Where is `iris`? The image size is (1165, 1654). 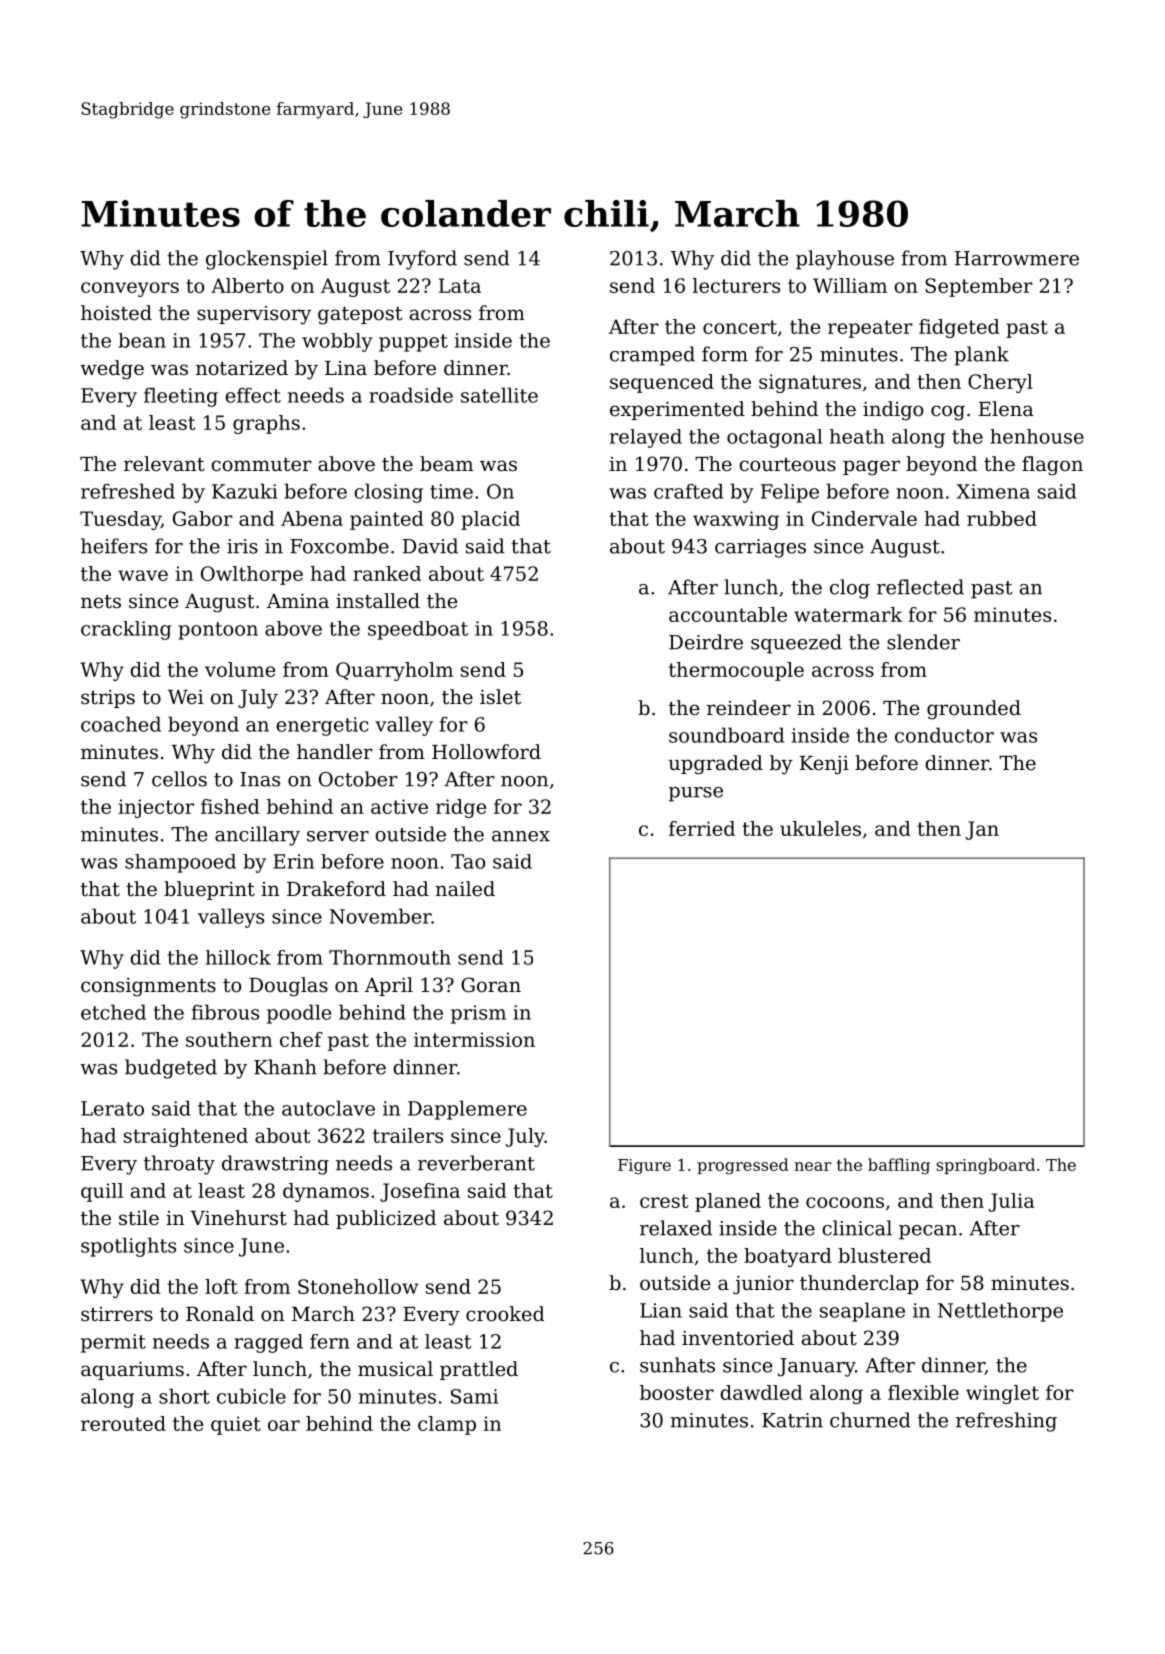 iris is located at coordinates (242, 546).
